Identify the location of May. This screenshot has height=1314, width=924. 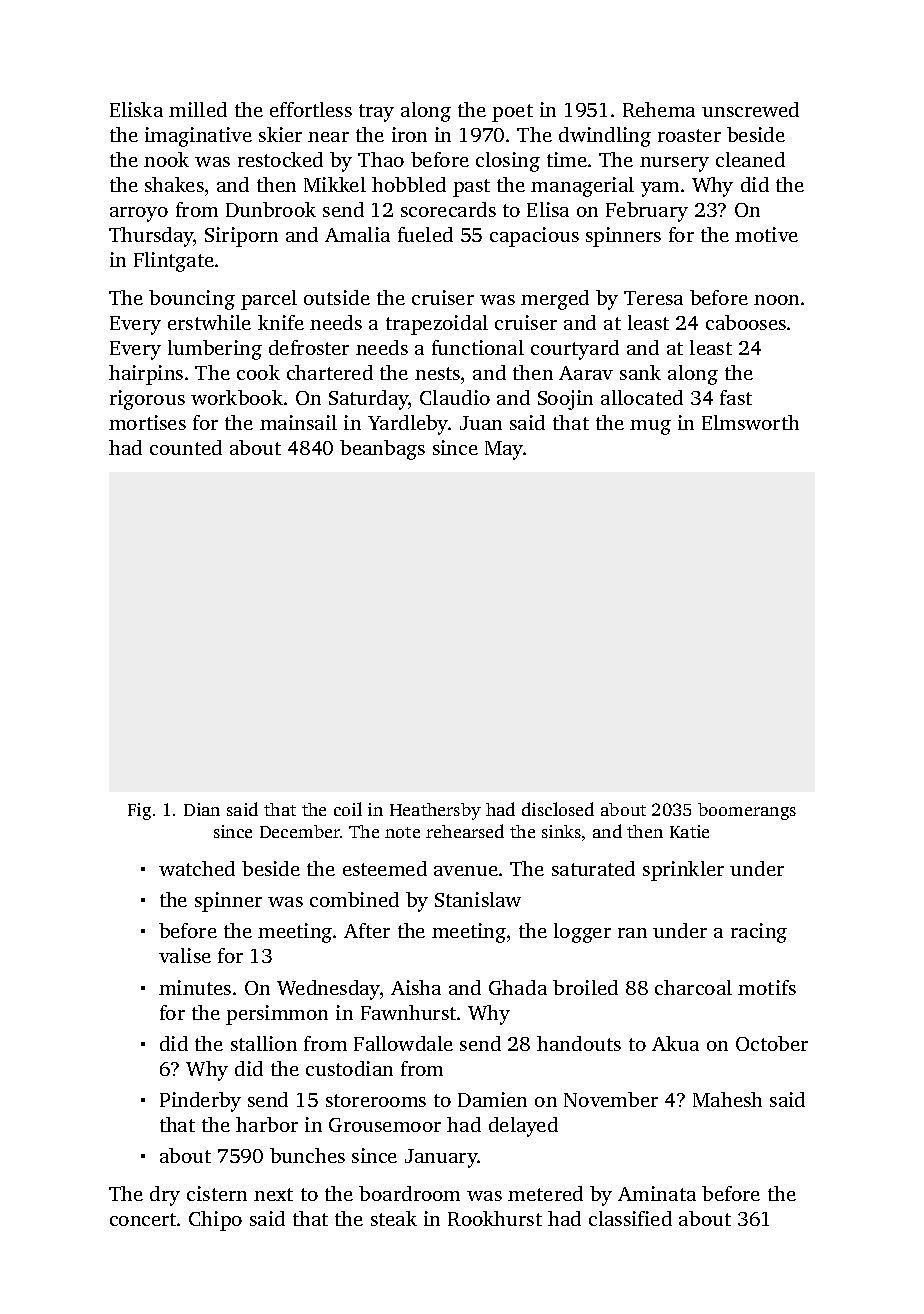
(504, 450).
